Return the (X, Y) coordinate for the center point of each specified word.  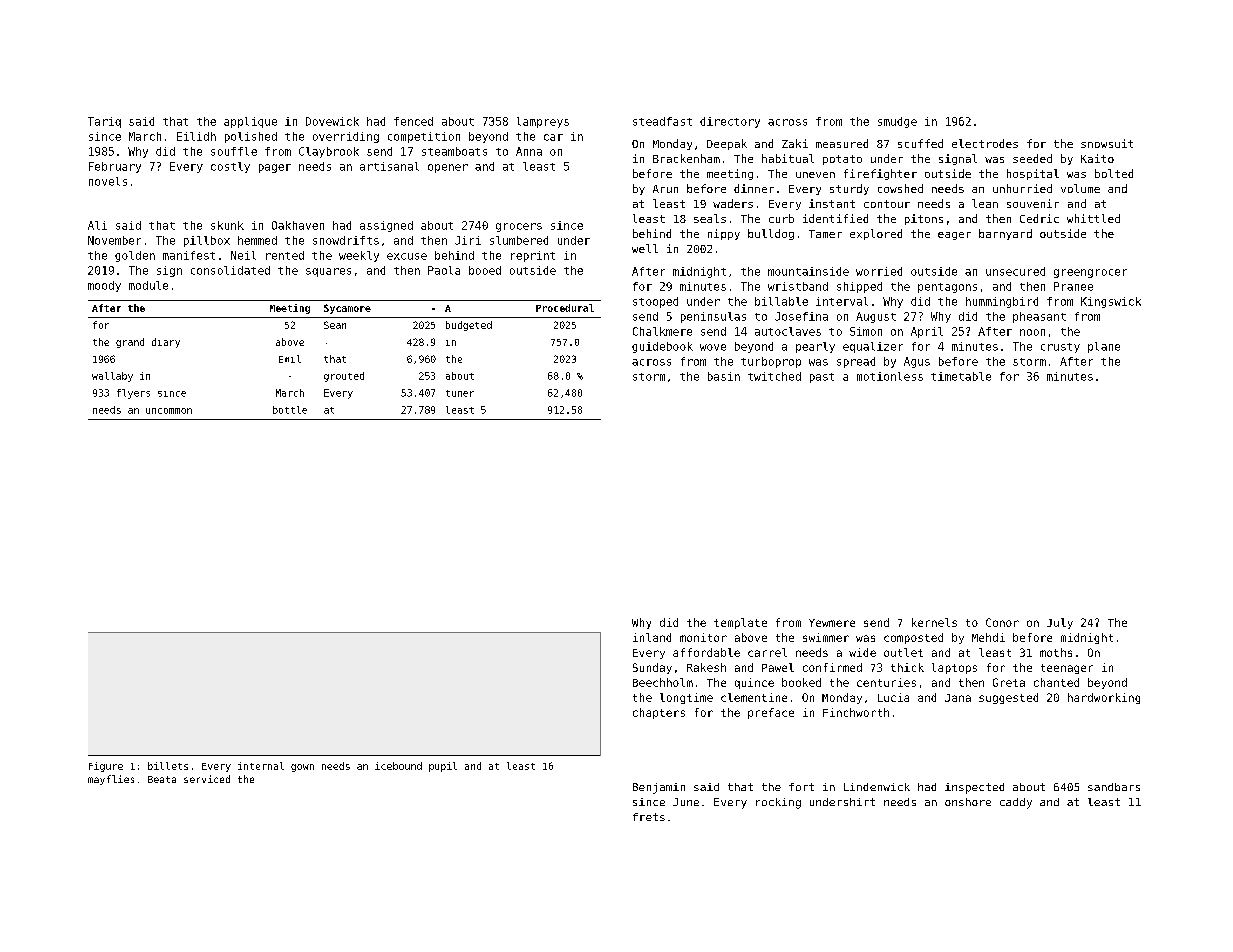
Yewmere (832, 623)
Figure (106, 767)
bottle (290, 410)
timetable (961, 376)
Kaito (1097, 158)
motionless (890, 376)
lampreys (543, 122)
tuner (460, 393)
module (148, 285)
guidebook (662, 347)
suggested (1008, 698)
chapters (659, 713)
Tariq (104, 122)
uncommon (169, 411)
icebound (398, 766)
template (740, 623)
